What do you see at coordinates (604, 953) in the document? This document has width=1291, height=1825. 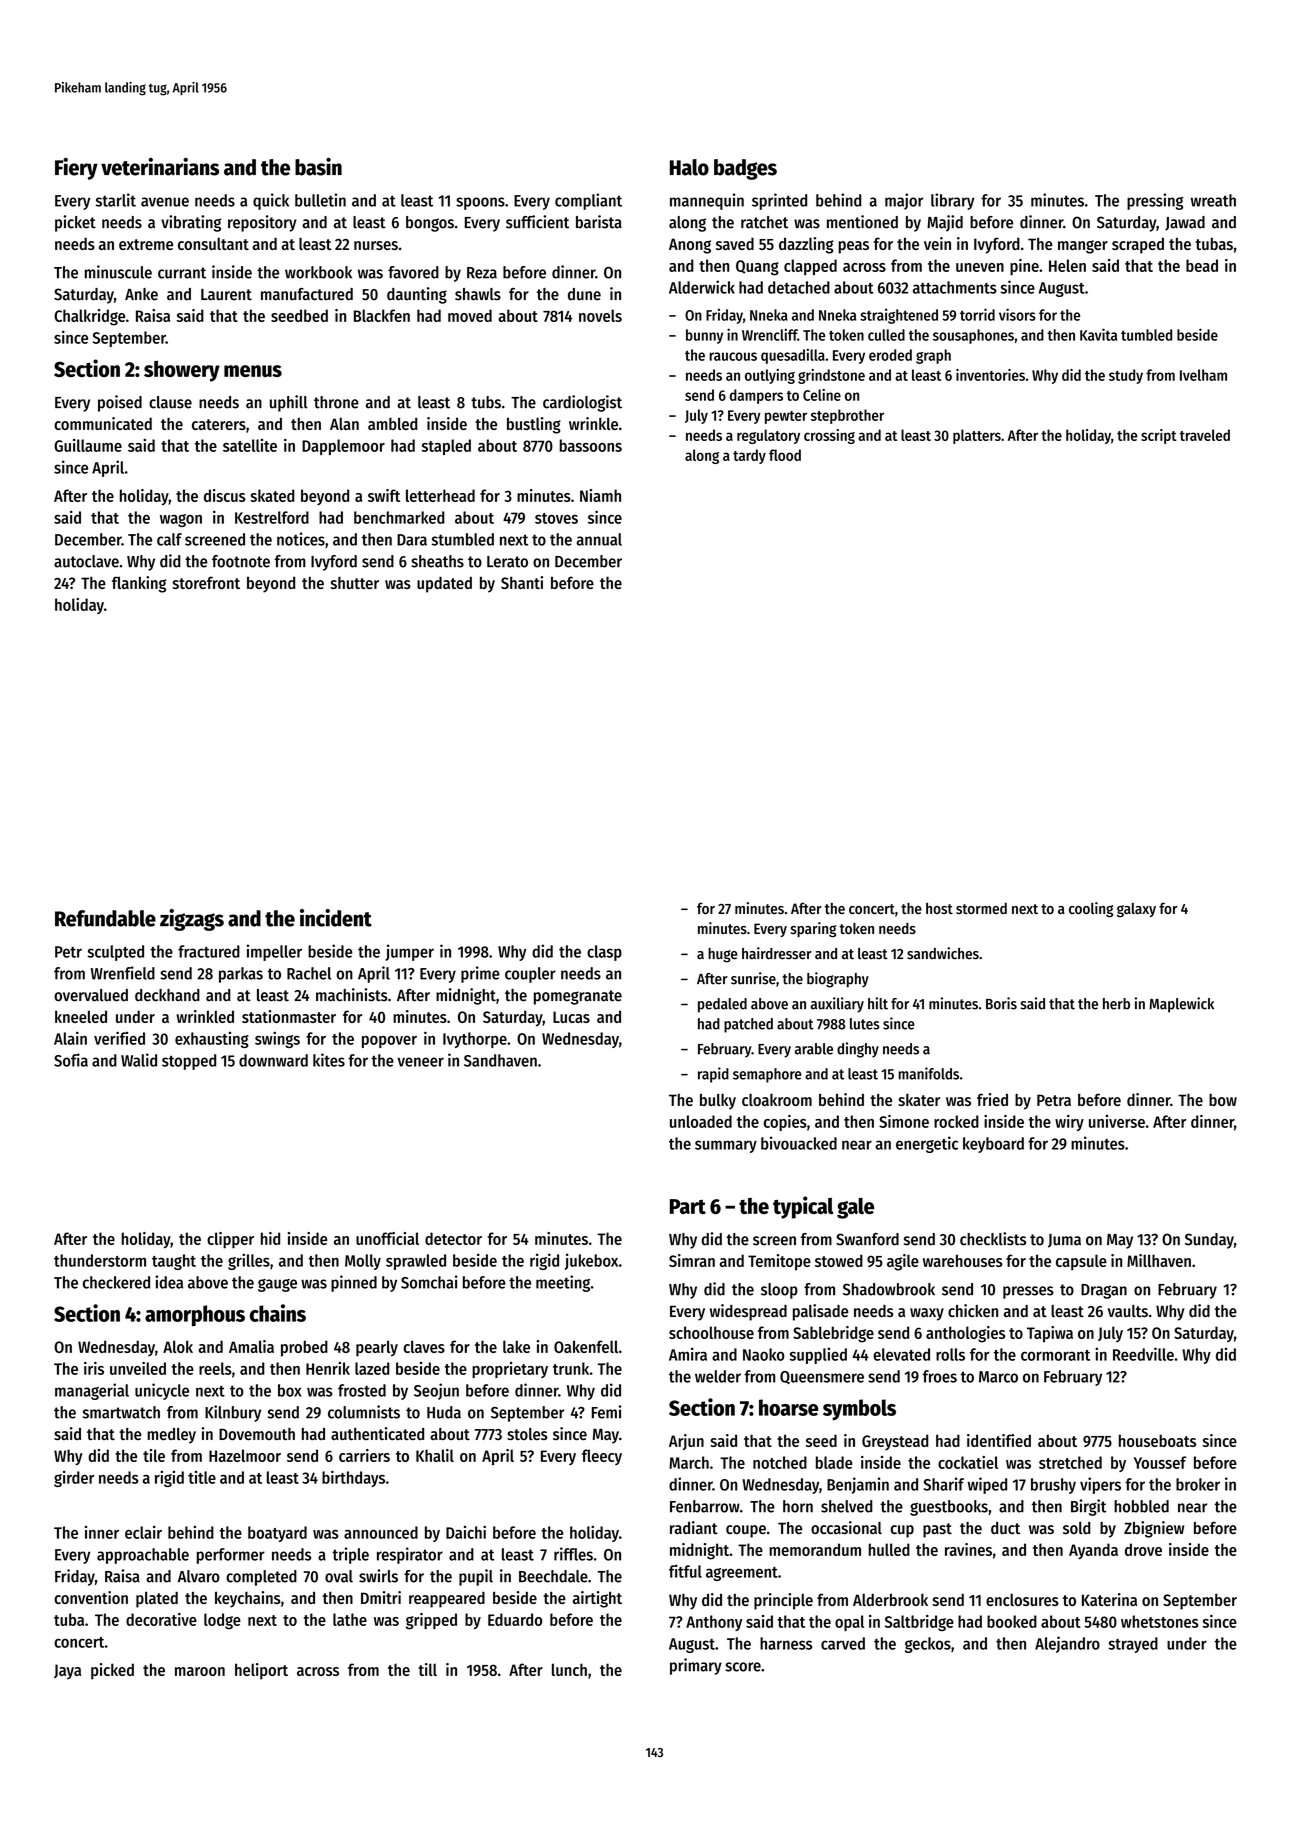 I see `clasp` at bounding box center [604, 953].
